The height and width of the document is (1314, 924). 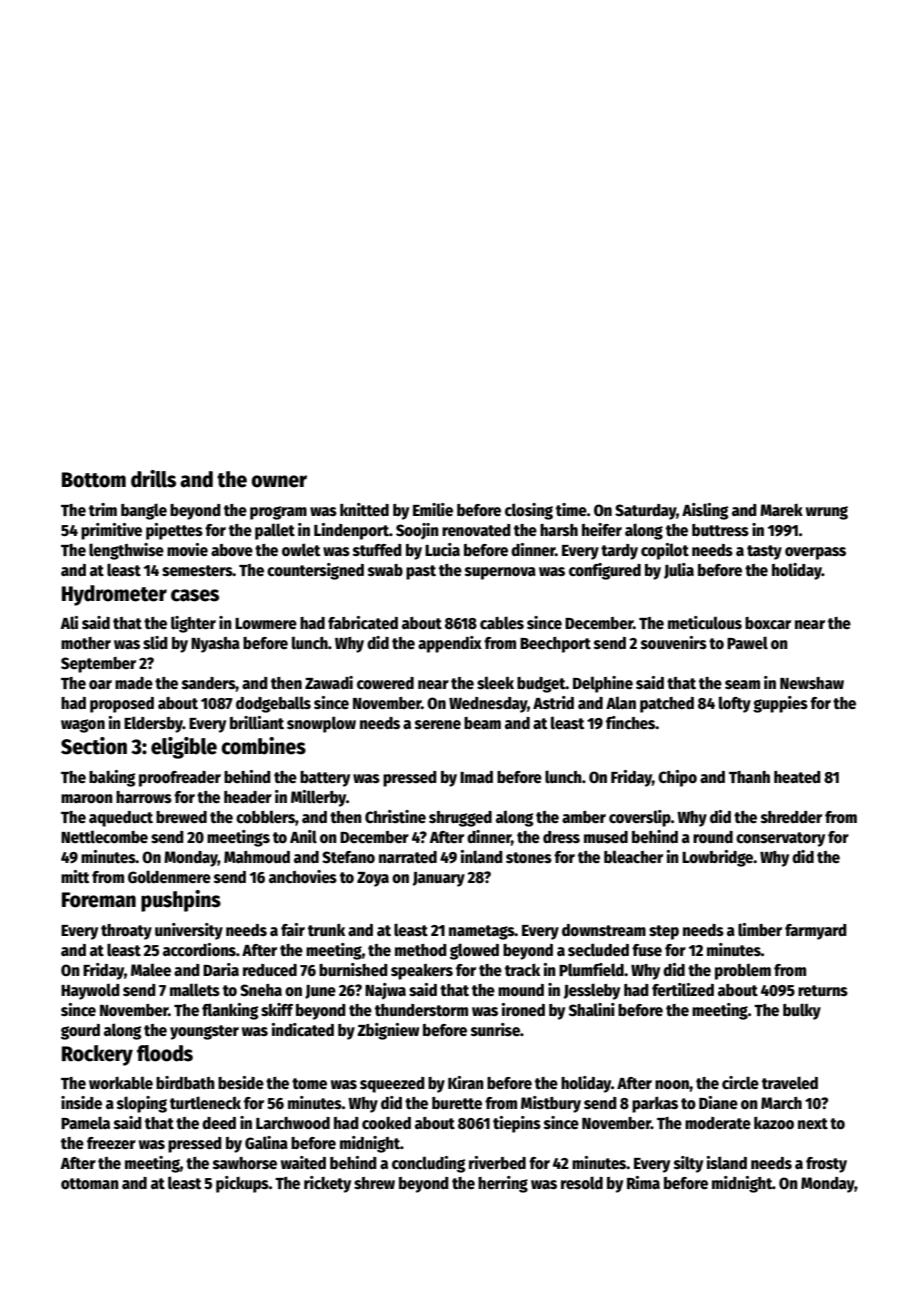 I want to click on dress, so click(x=561, y=837).
